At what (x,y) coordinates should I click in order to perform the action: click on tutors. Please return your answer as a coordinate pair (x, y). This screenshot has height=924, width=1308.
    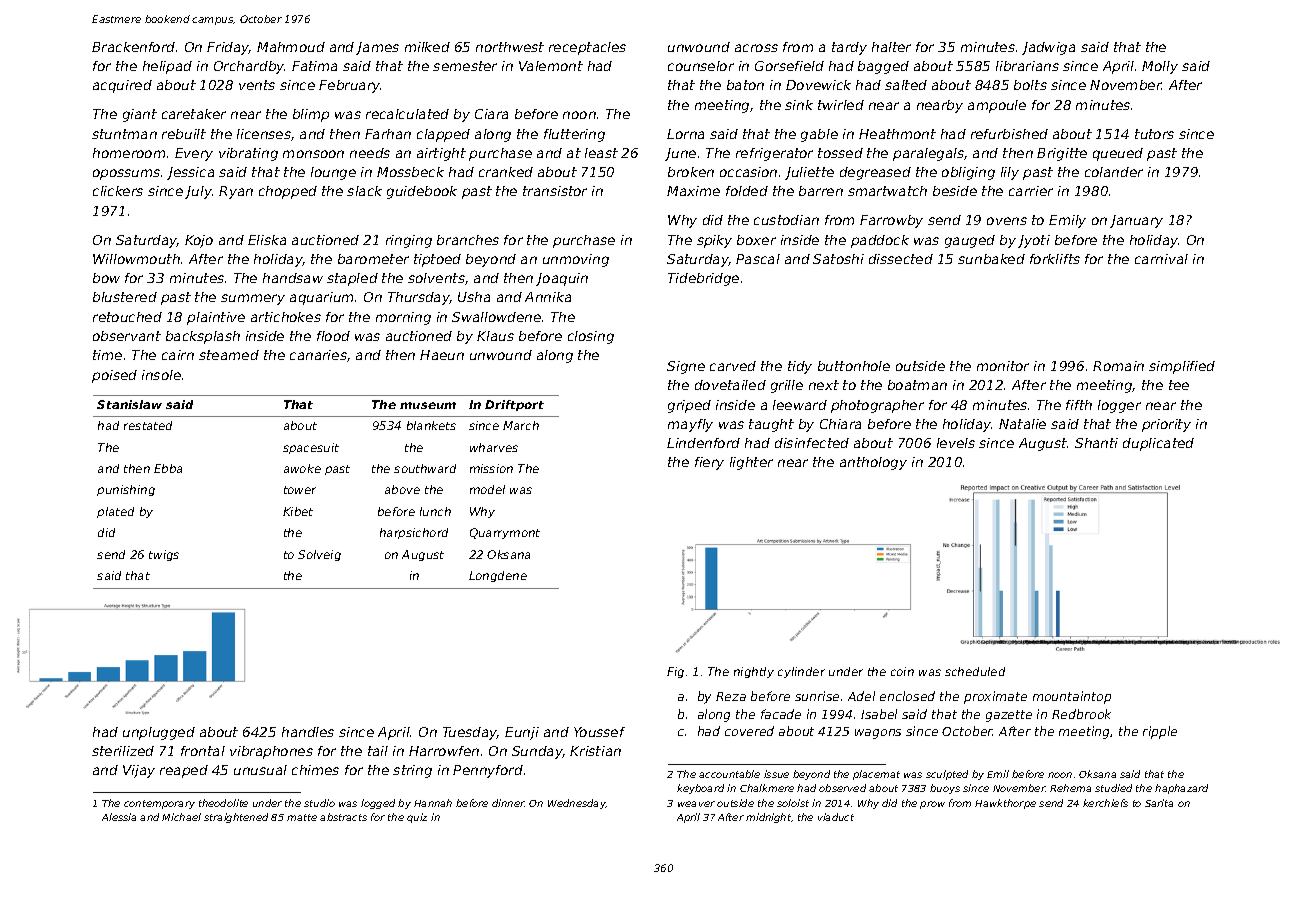
    Looking at the image, I should click on (1154, 134).
